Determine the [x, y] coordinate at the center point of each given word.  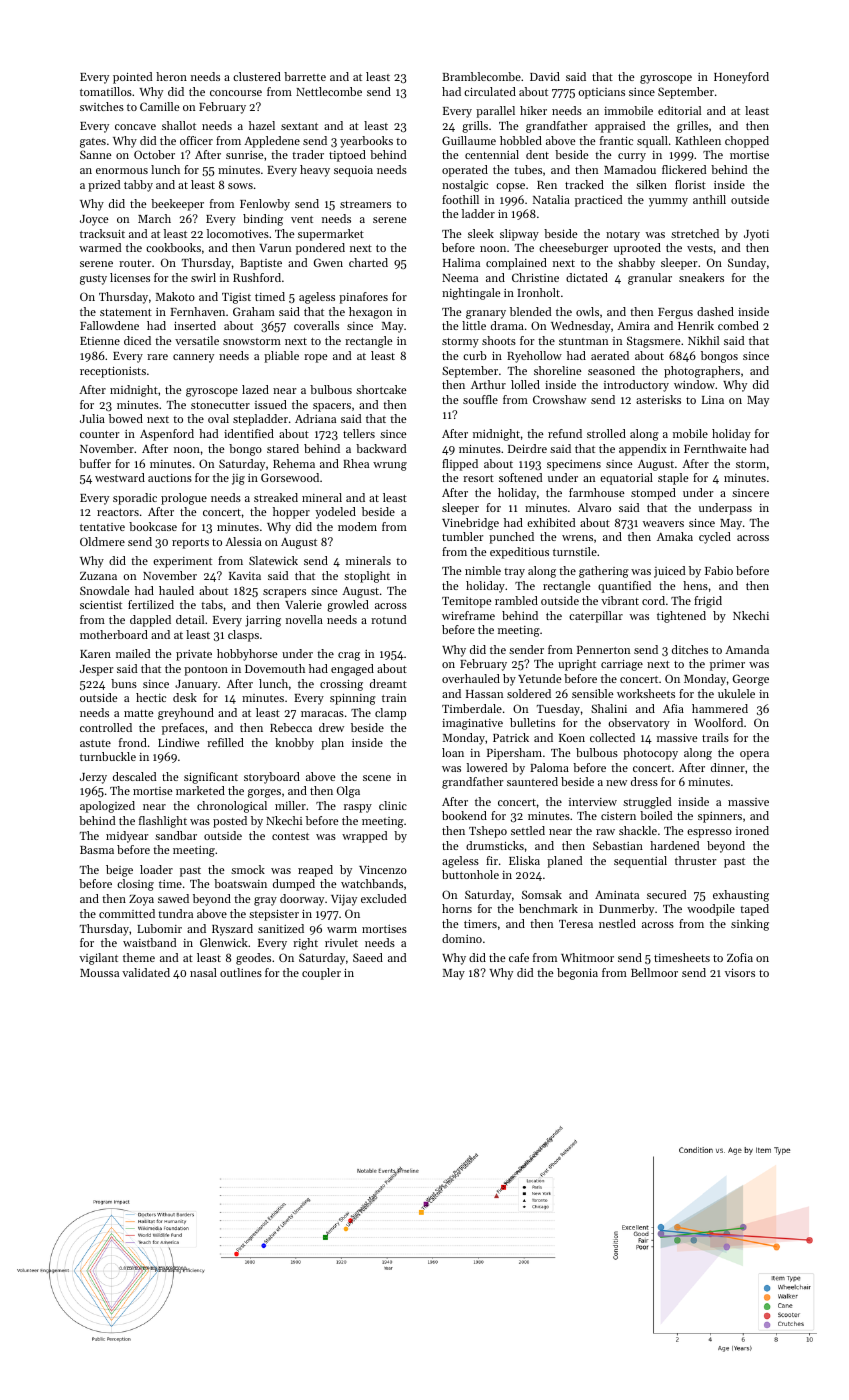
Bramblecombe [481, 76]
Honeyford [741, 78]
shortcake [381, 389]
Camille [160, 106]
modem [357, 526]
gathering [604, 572]
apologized [107, 807]
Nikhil [703, 340]
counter [99, 434]
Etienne [100, 341]
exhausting [741, 896]
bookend [464, 815]
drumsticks [495, 845]
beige [119, 871]
